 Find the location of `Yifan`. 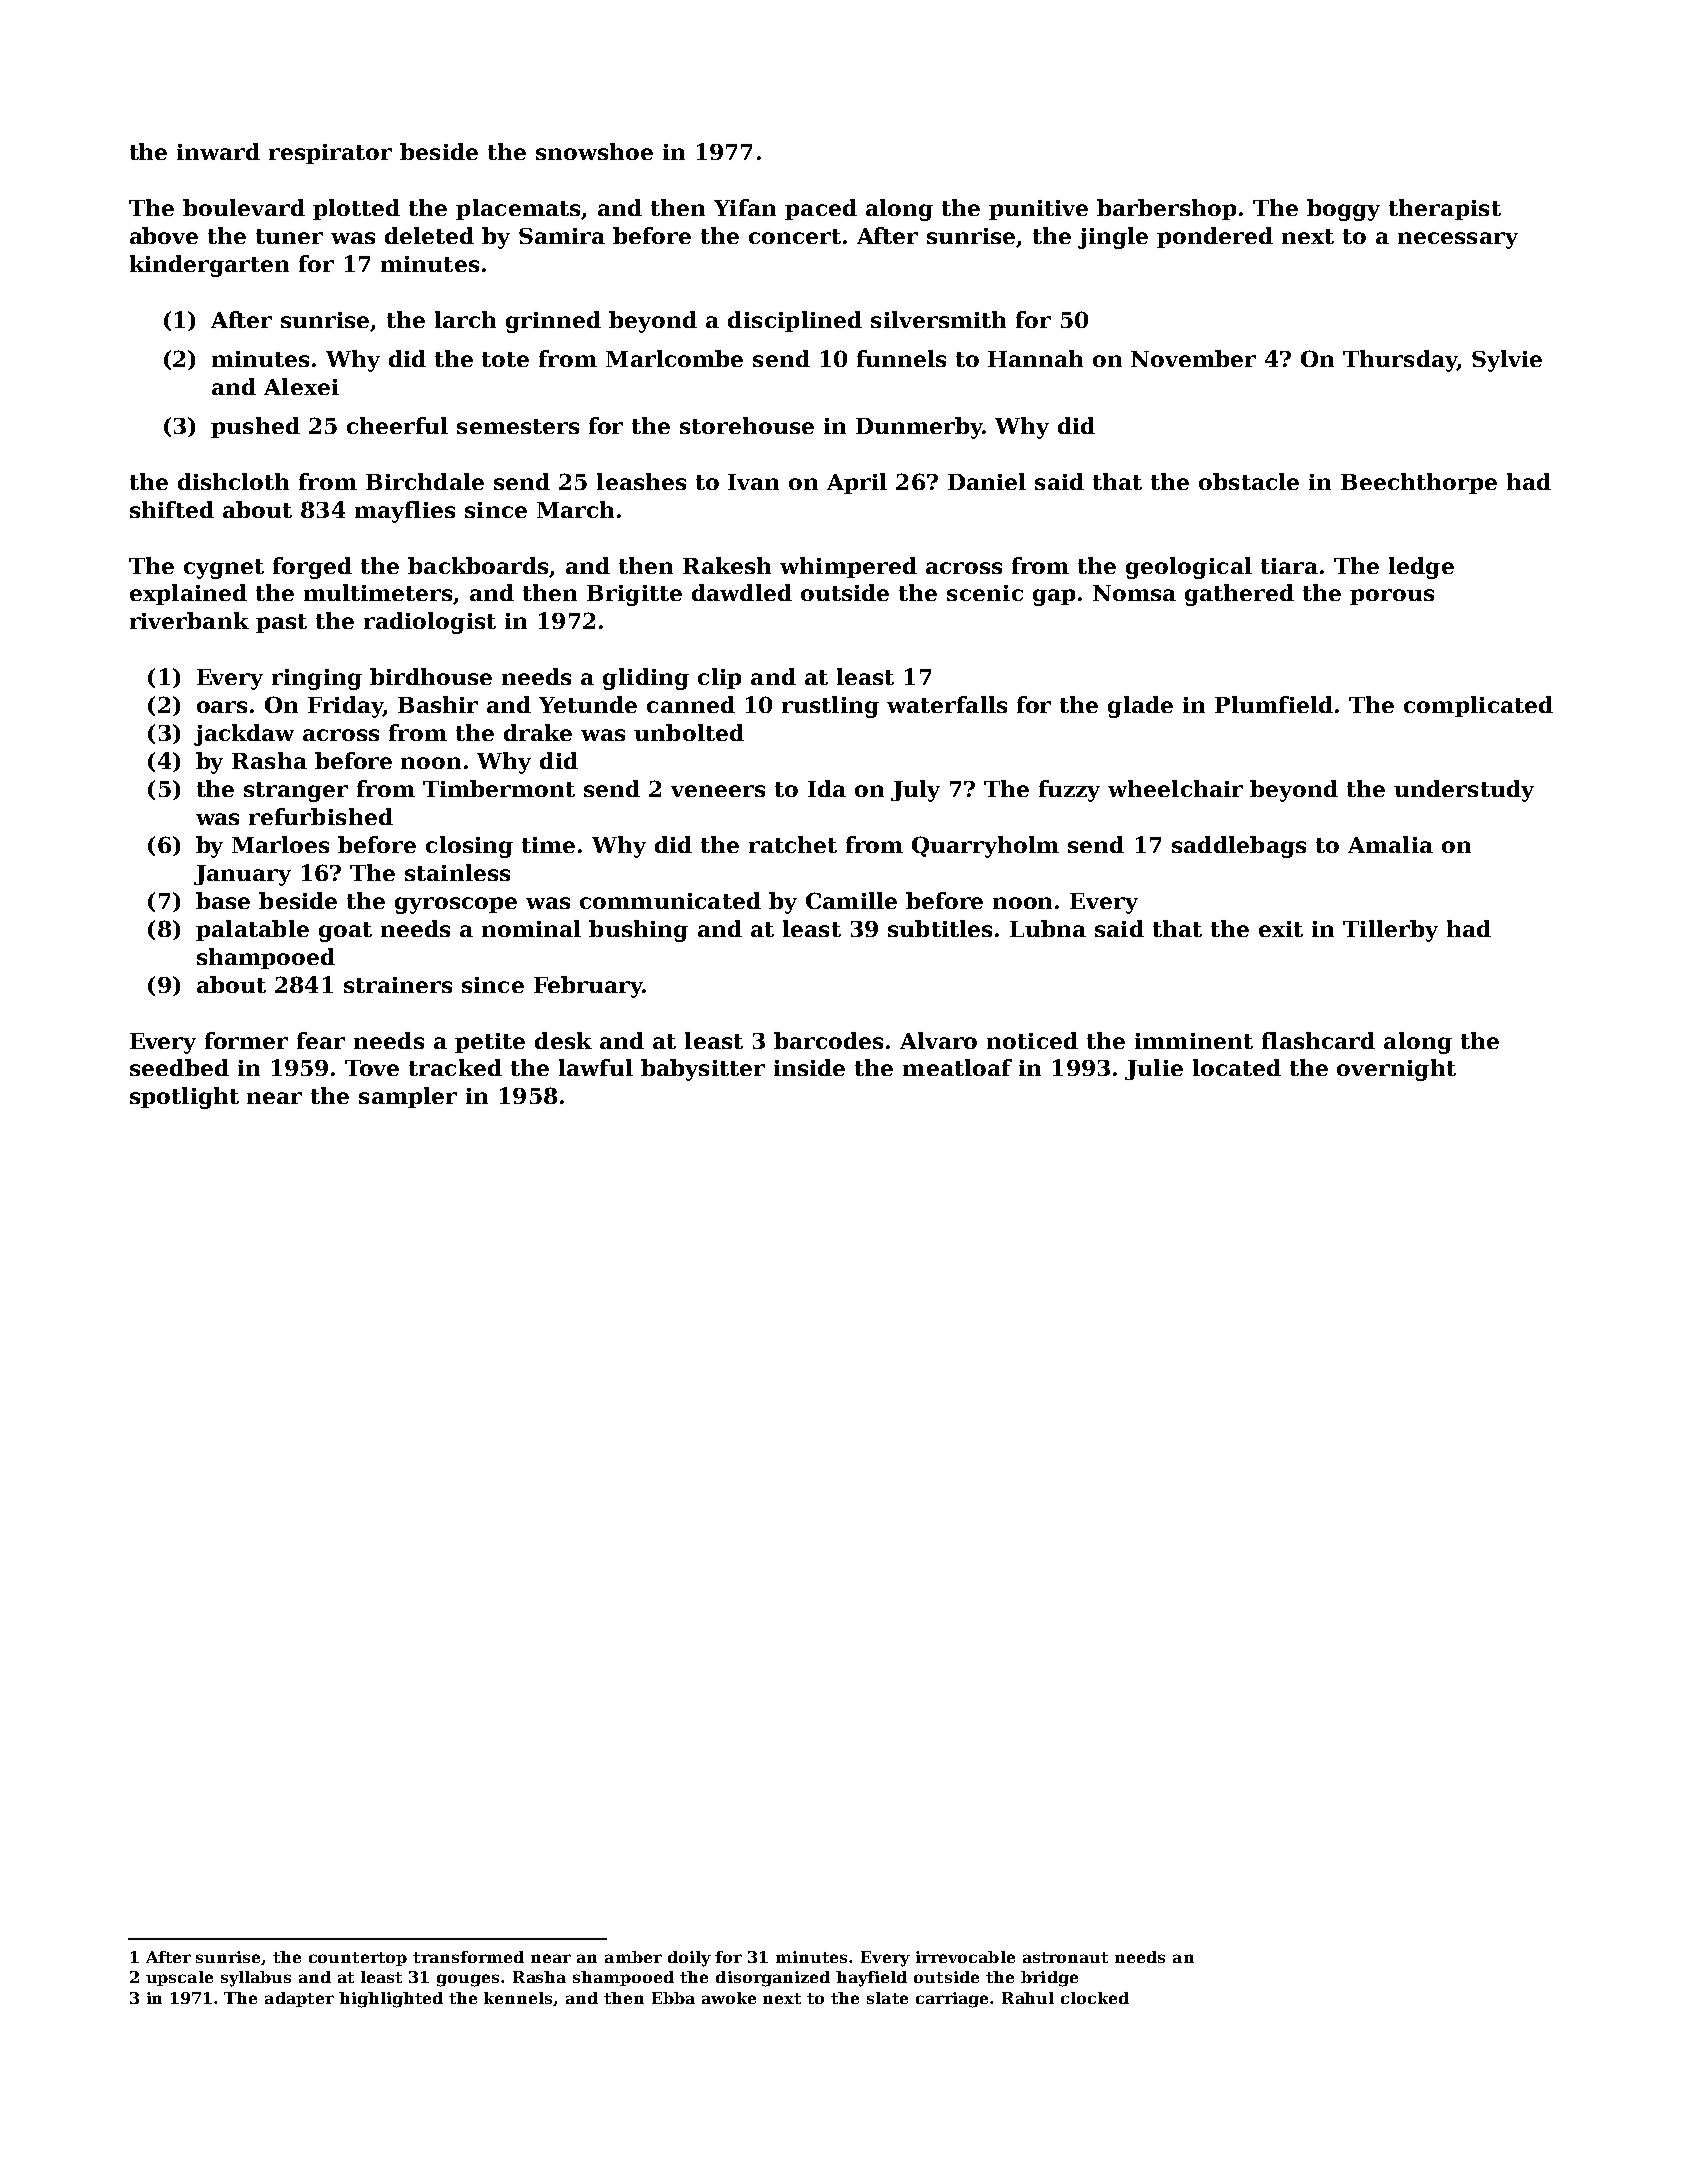

Yifan is located at coordinates (745, 207).
